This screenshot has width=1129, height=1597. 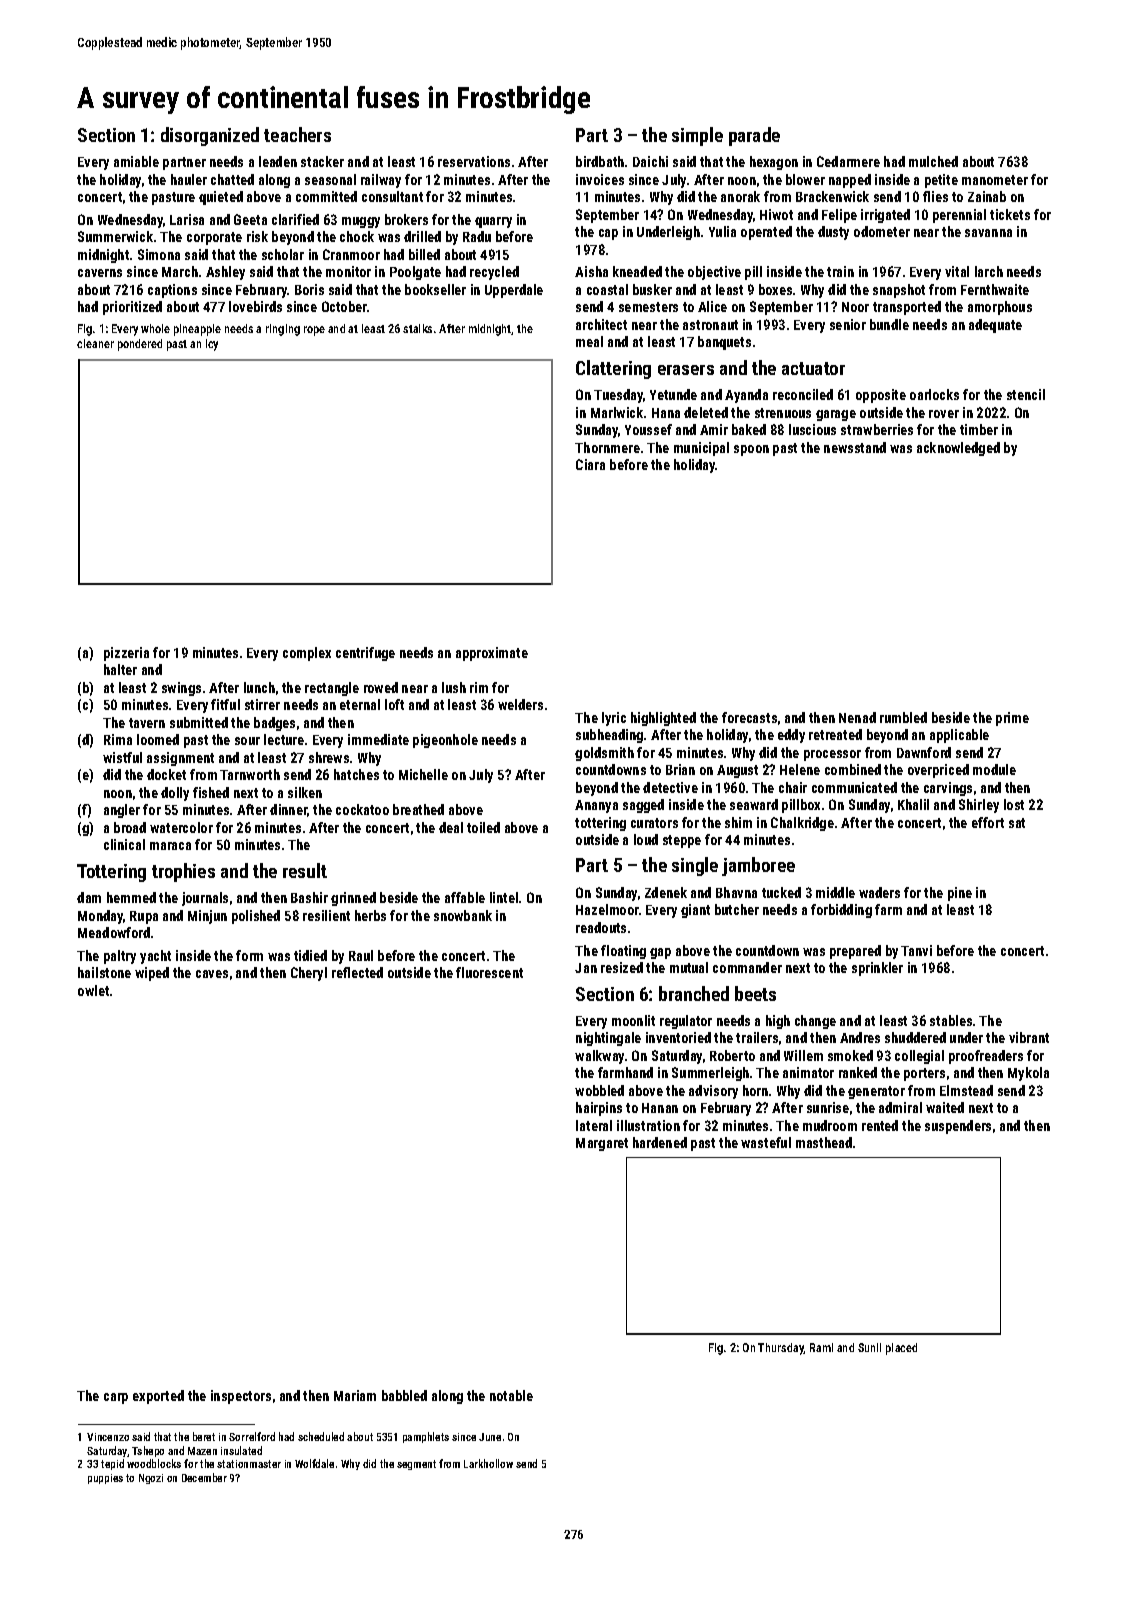 What do you see at coordinates (695, 866) in the screenshot?
I see `single` at bounding box center [695, 866].
